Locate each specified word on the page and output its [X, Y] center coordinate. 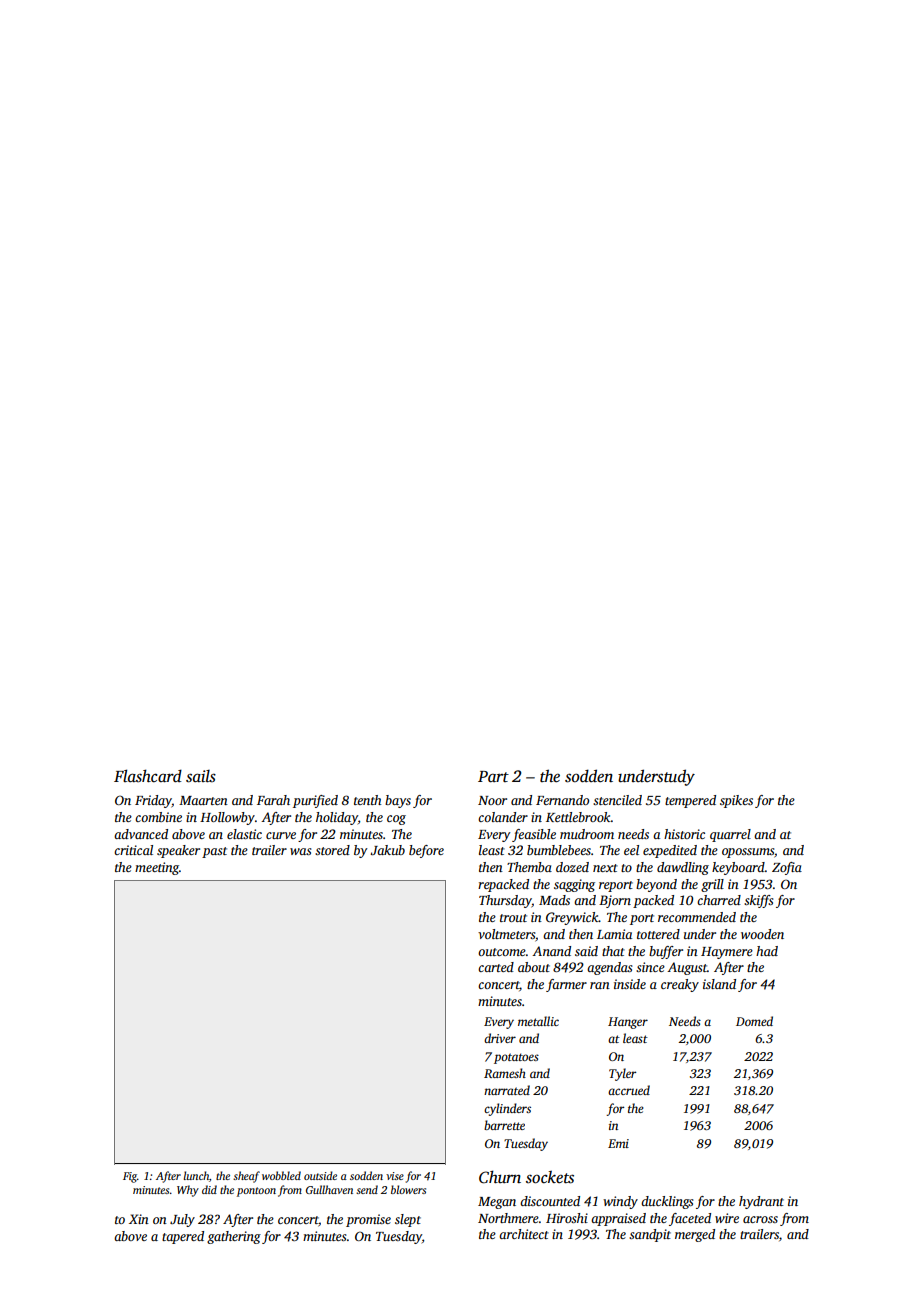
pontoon [256, 1192]
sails [201, 776]
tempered [690, 801]
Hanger [628, 1023]
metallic [538, 1021]
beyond [656, 885]
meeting [157, 868]
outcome [502, 952]
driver [500, 1038]
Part [493, 776]
